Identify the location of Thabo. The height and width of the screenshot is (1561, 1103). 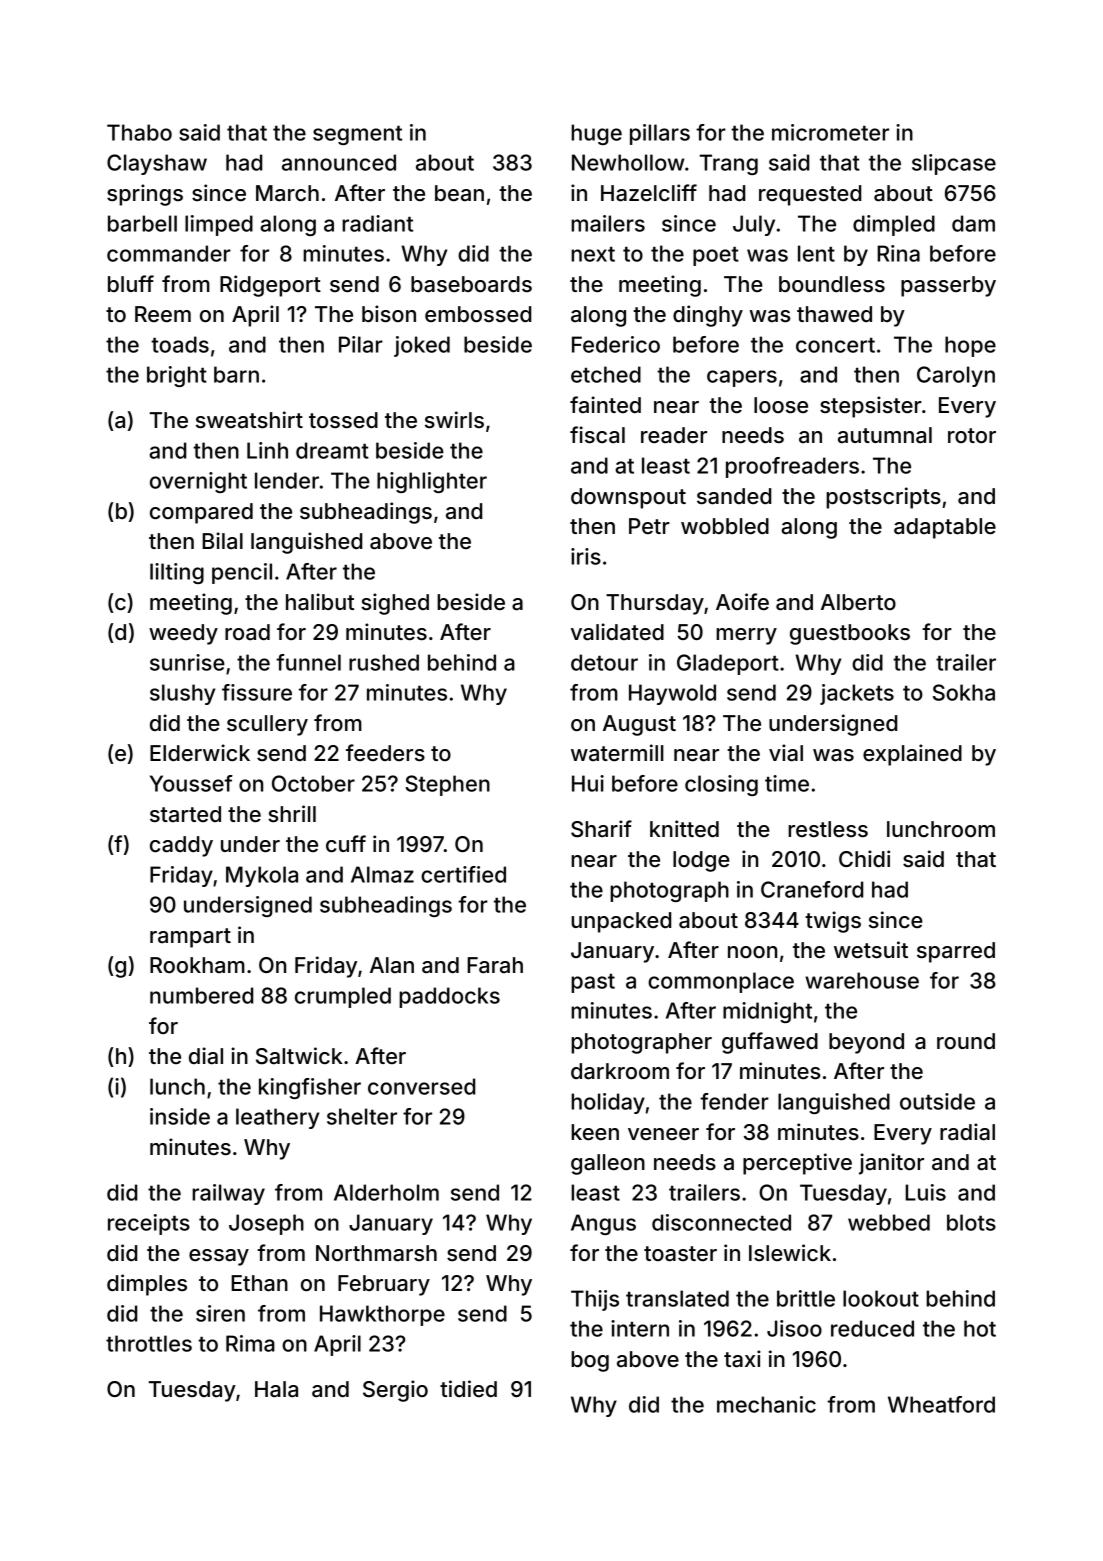
(139, 132).
